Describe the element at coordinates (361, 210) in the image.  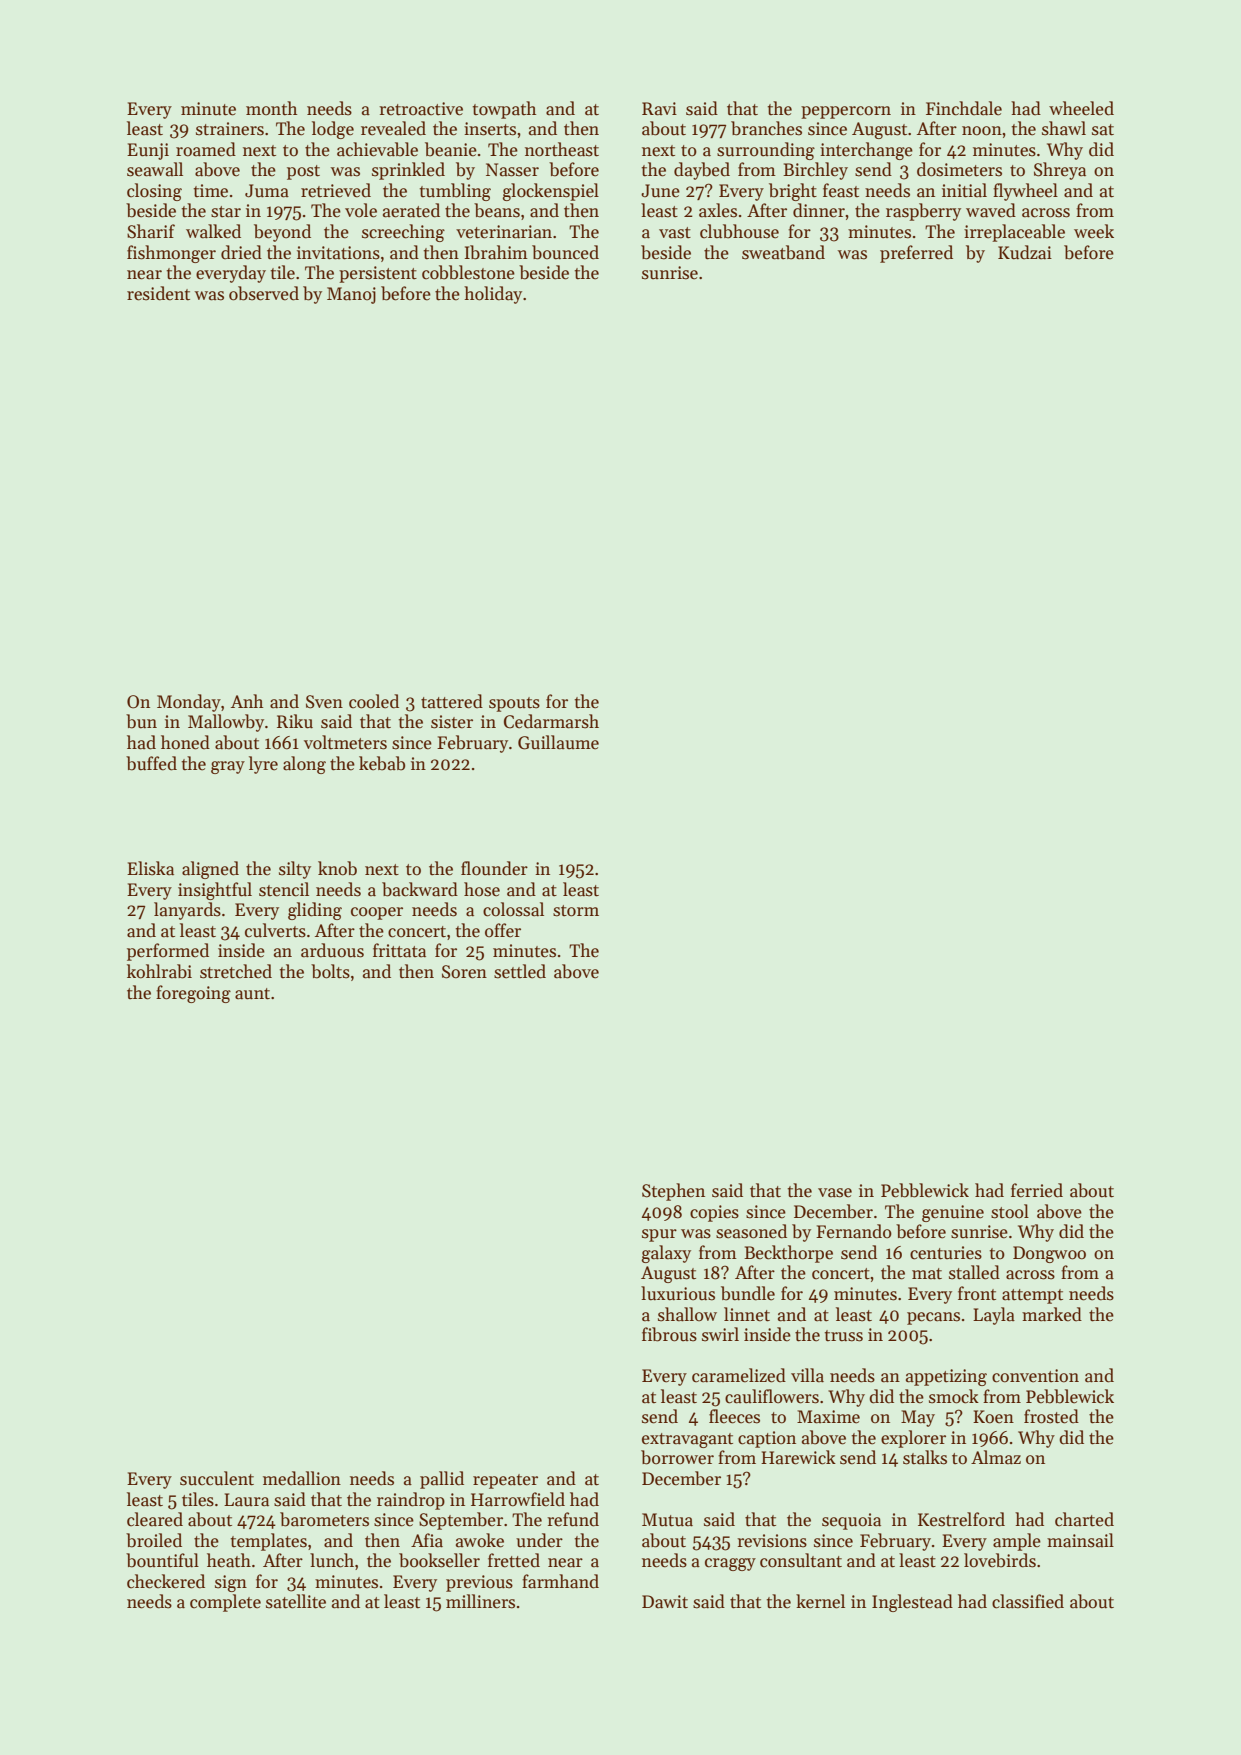
I see `vole` at that location.
